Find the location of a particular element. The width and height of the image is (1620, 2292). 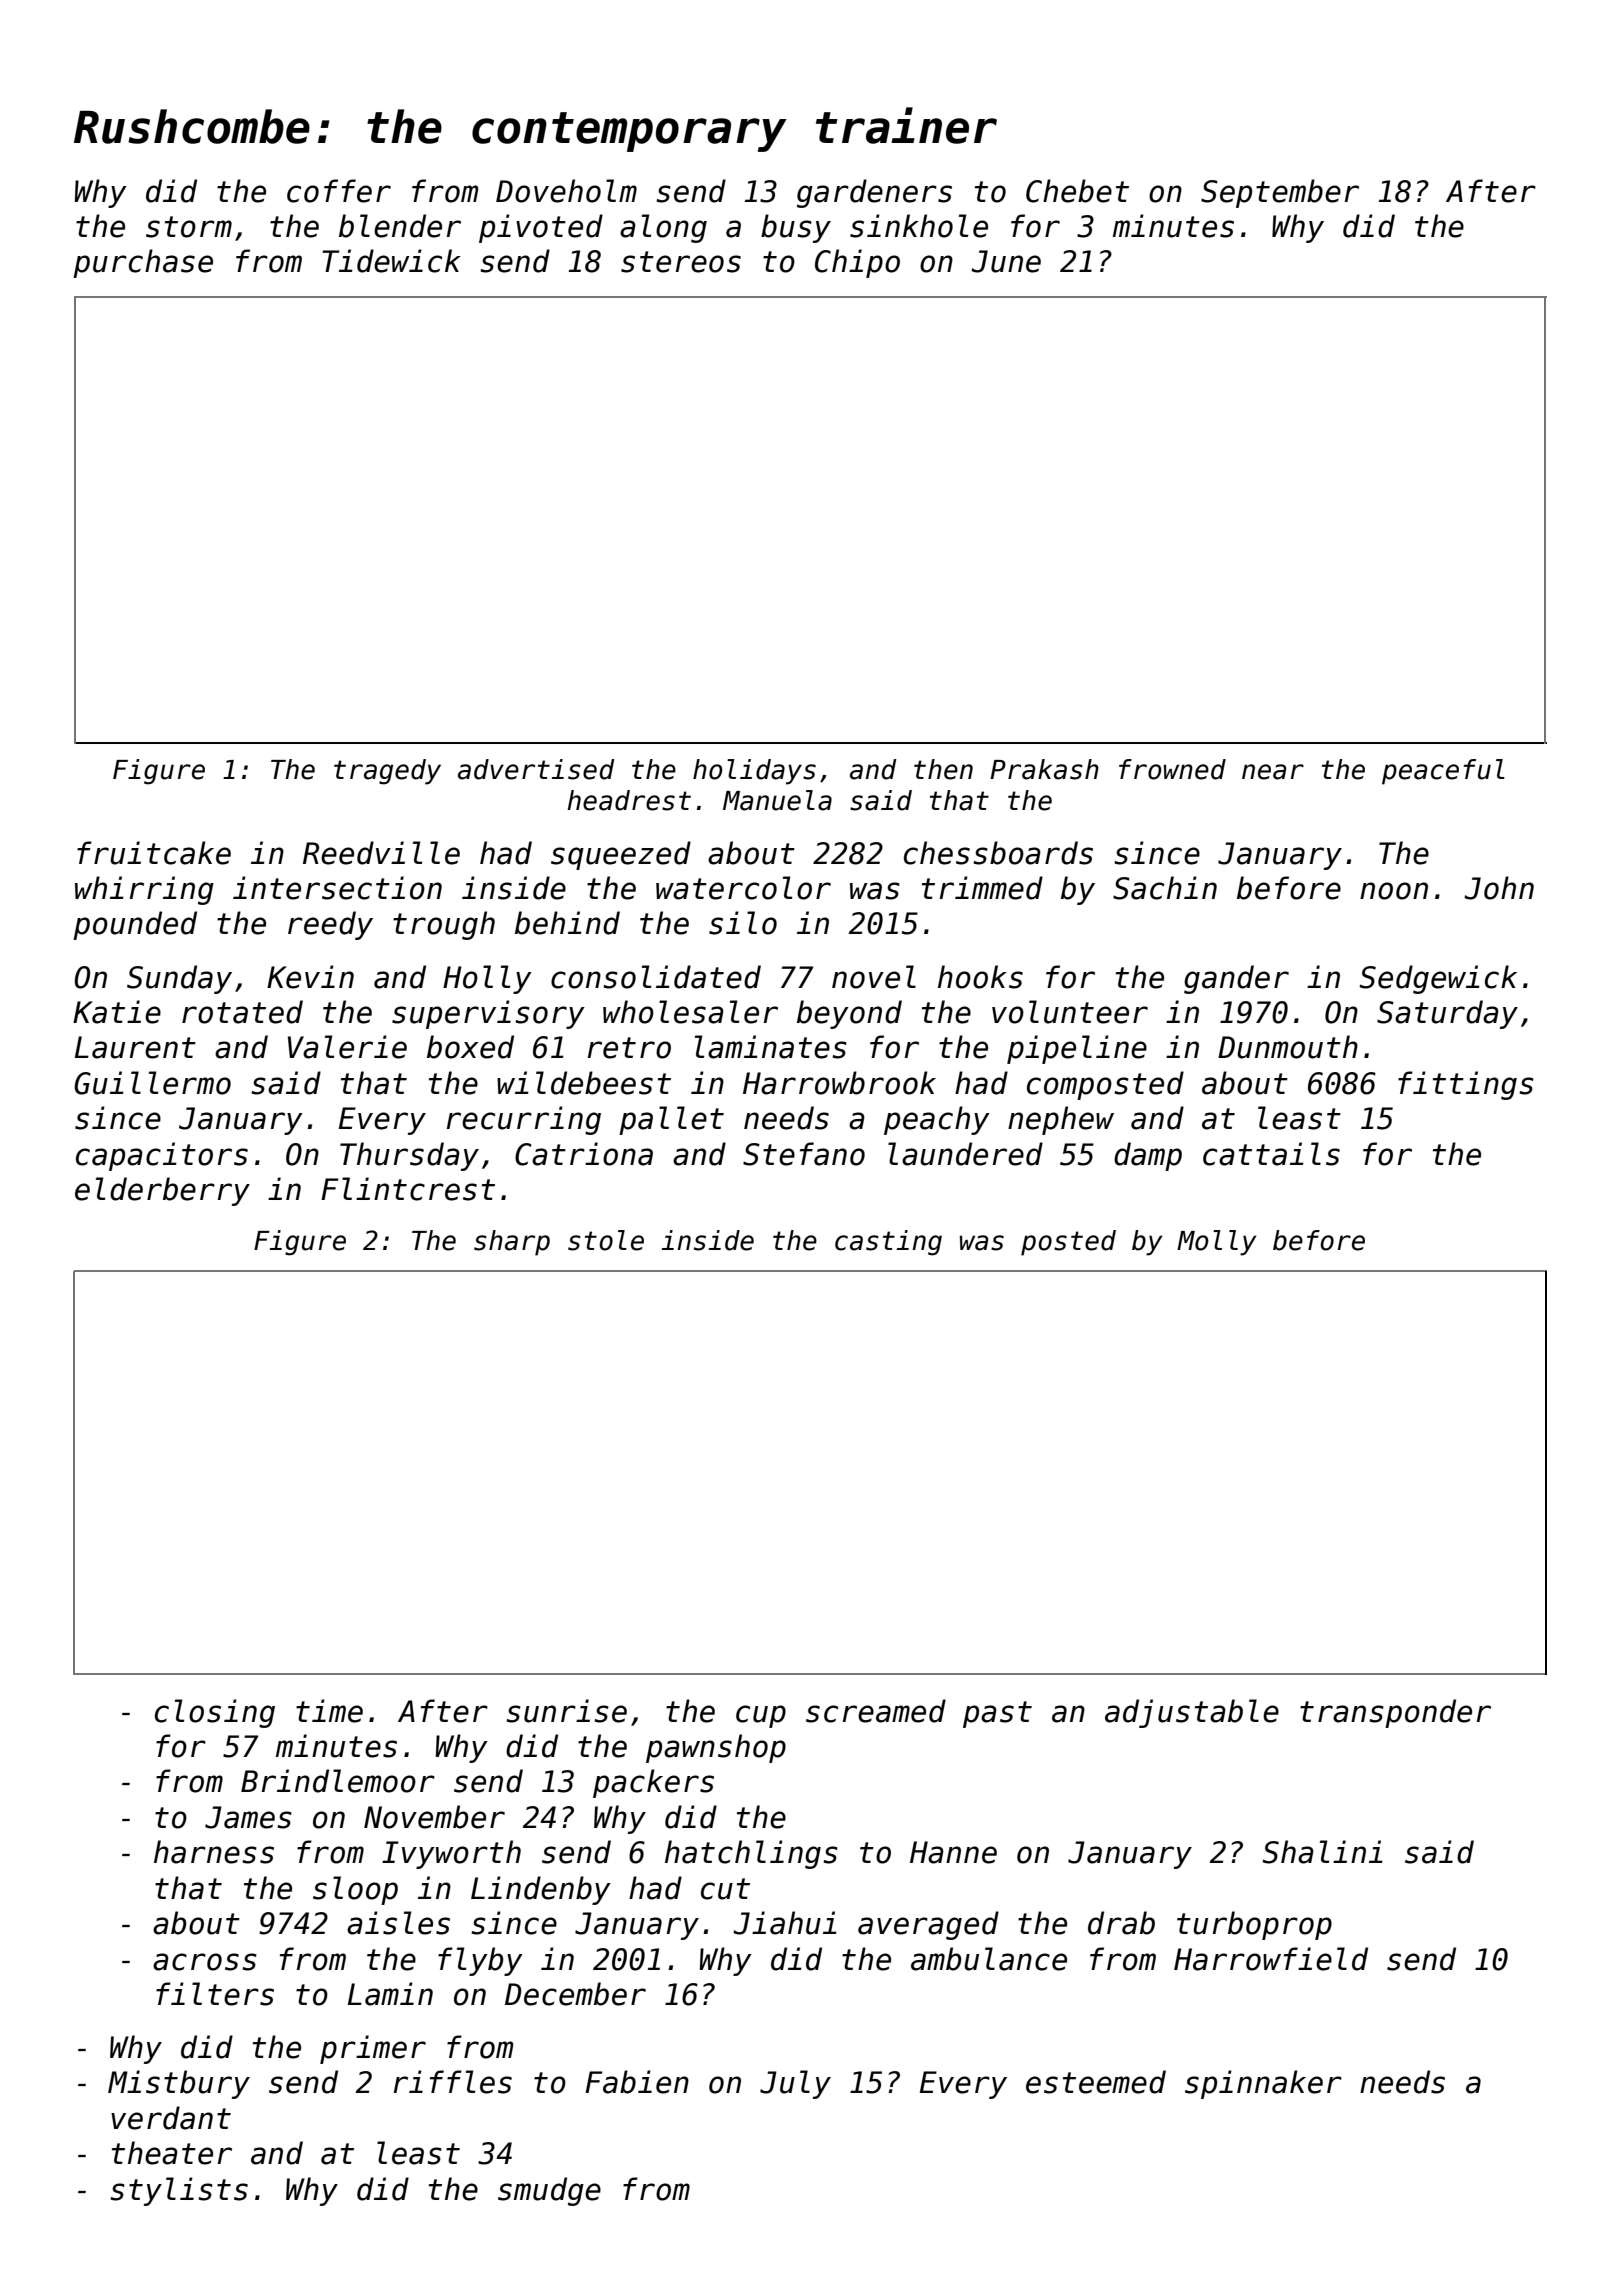

Saturday is located at coordinates (1447, 1014).
